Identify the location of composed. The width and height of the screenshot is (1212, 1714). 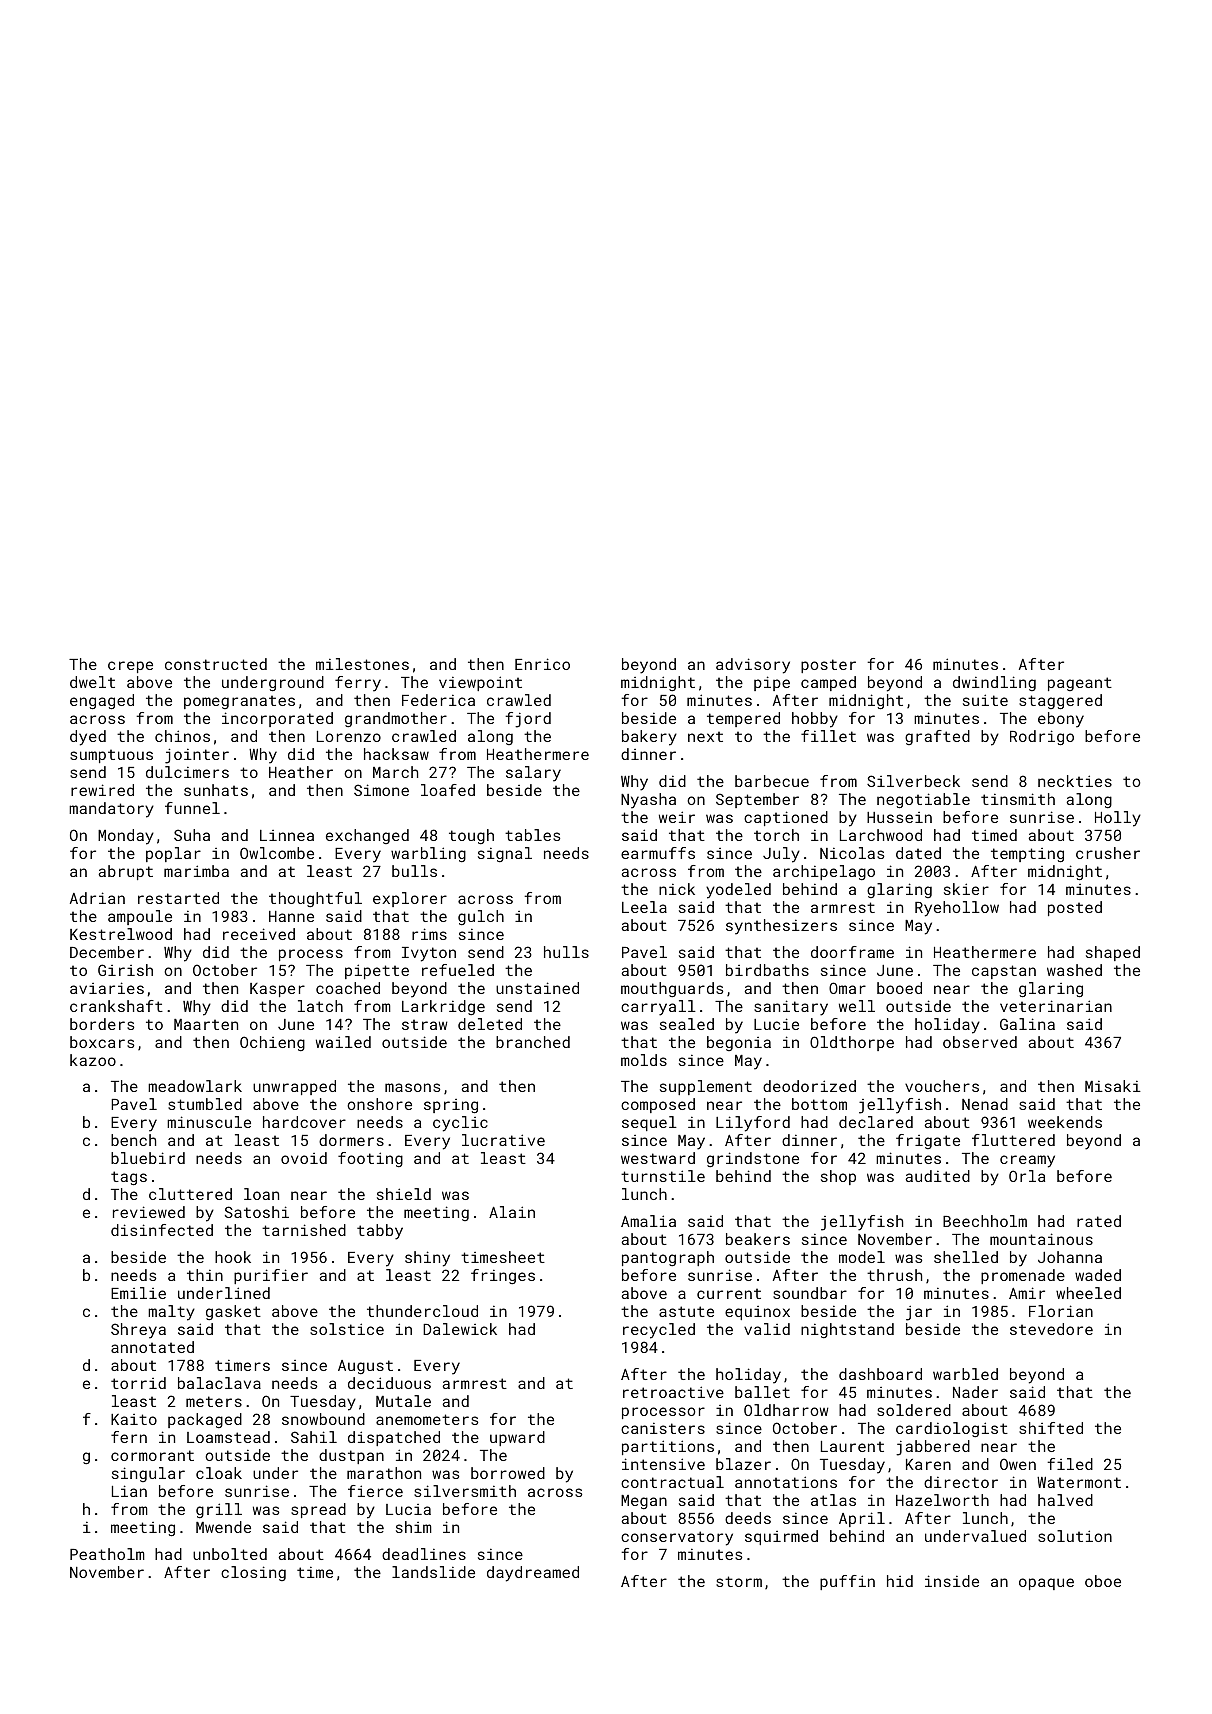
(658, 1105).
